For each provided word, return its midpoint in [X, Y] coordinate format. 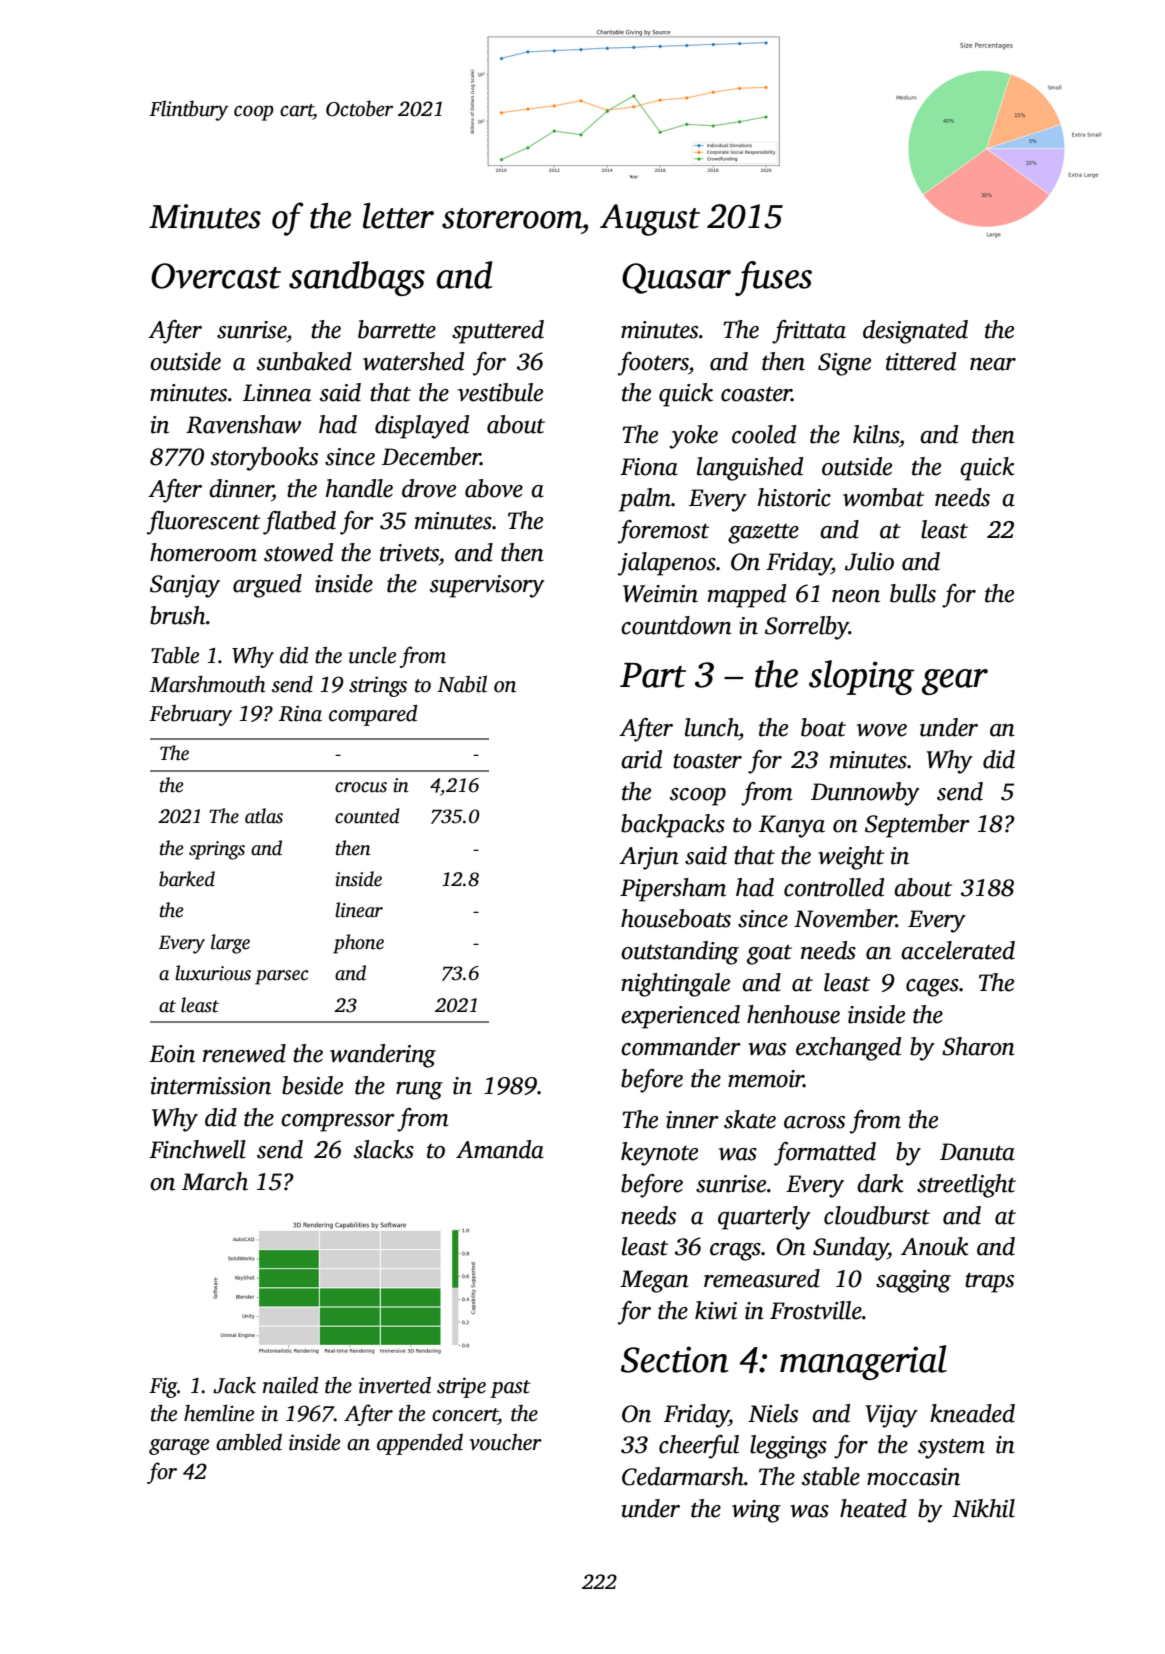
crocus [361, 787]
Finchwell [197, 1149]
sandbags [357, 278]
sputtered [498, 332]
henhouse [793, 1014]
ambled [249, 1442]
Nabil [462, 684]
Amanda [500, 1149]
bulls [913, 593]
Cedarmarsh [683, 1476]
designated [915, 332]
